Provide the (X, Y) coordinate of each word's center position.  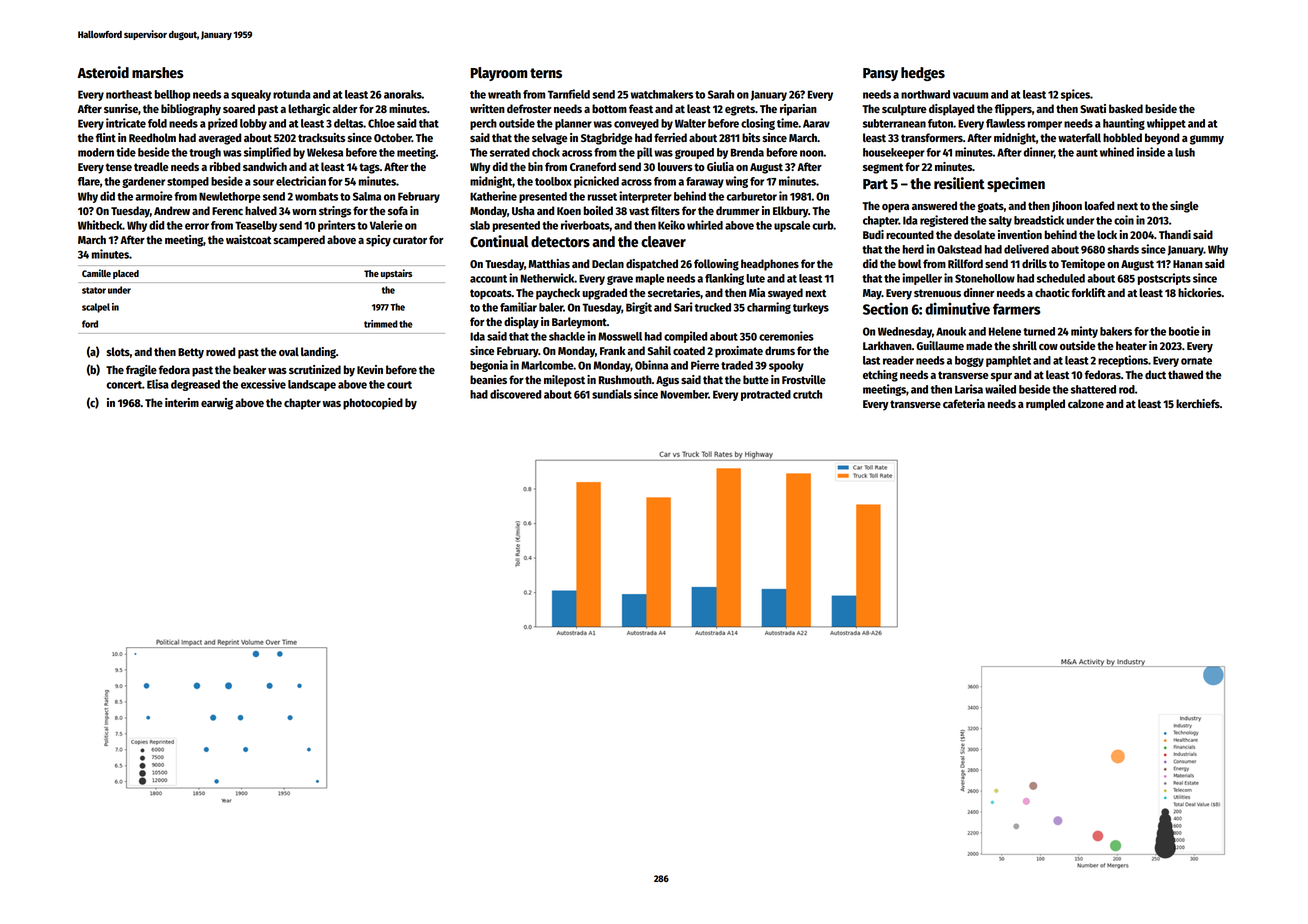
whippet (1166, 124)
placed (126, 274)
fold (157, 123)
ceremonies (786, 336)
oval (289, 351)
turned (1039, 331)
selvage (550, 139)
